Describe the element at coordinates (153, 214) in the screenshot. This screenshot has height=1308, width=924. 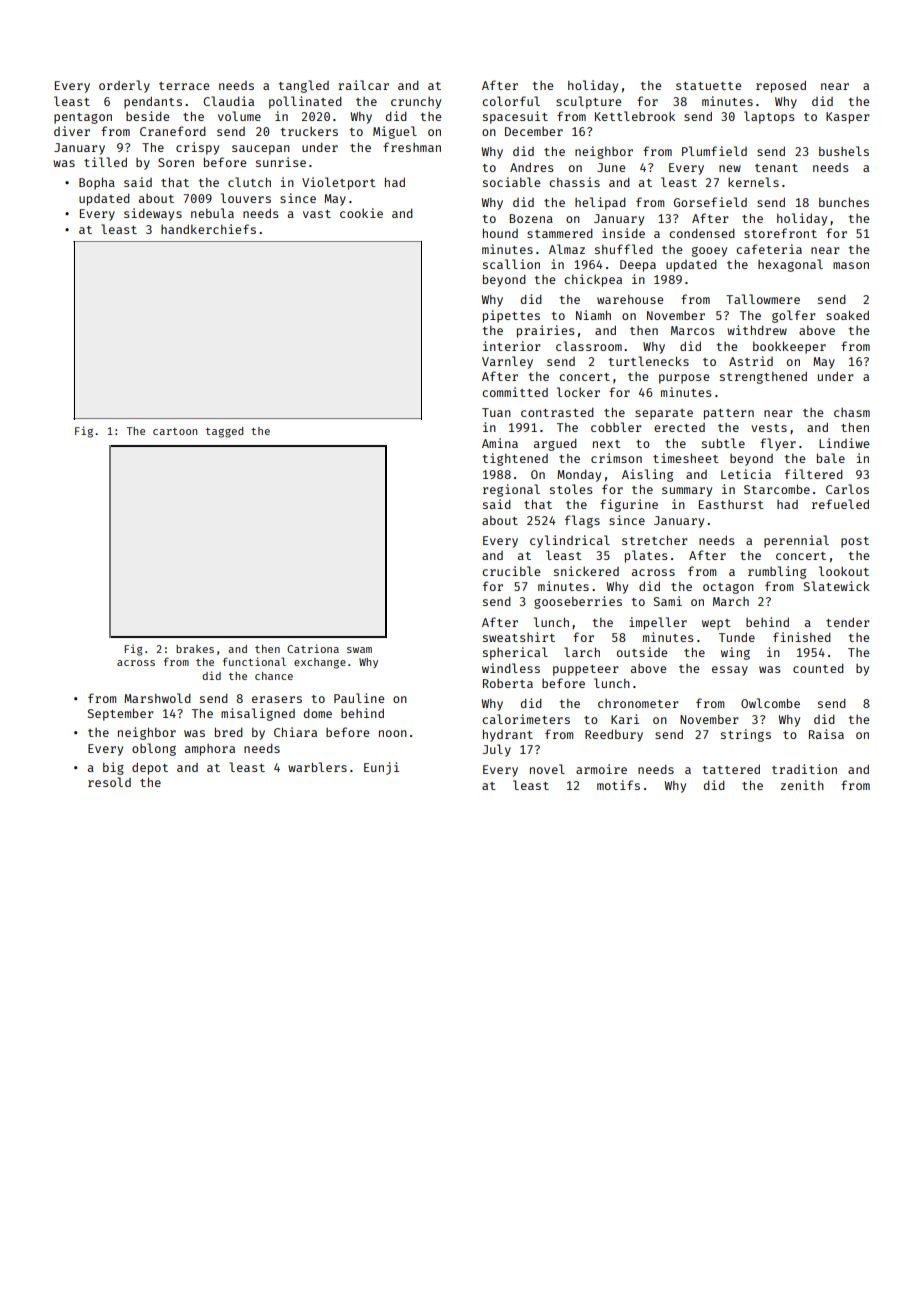
I see `sideways` at that location.
